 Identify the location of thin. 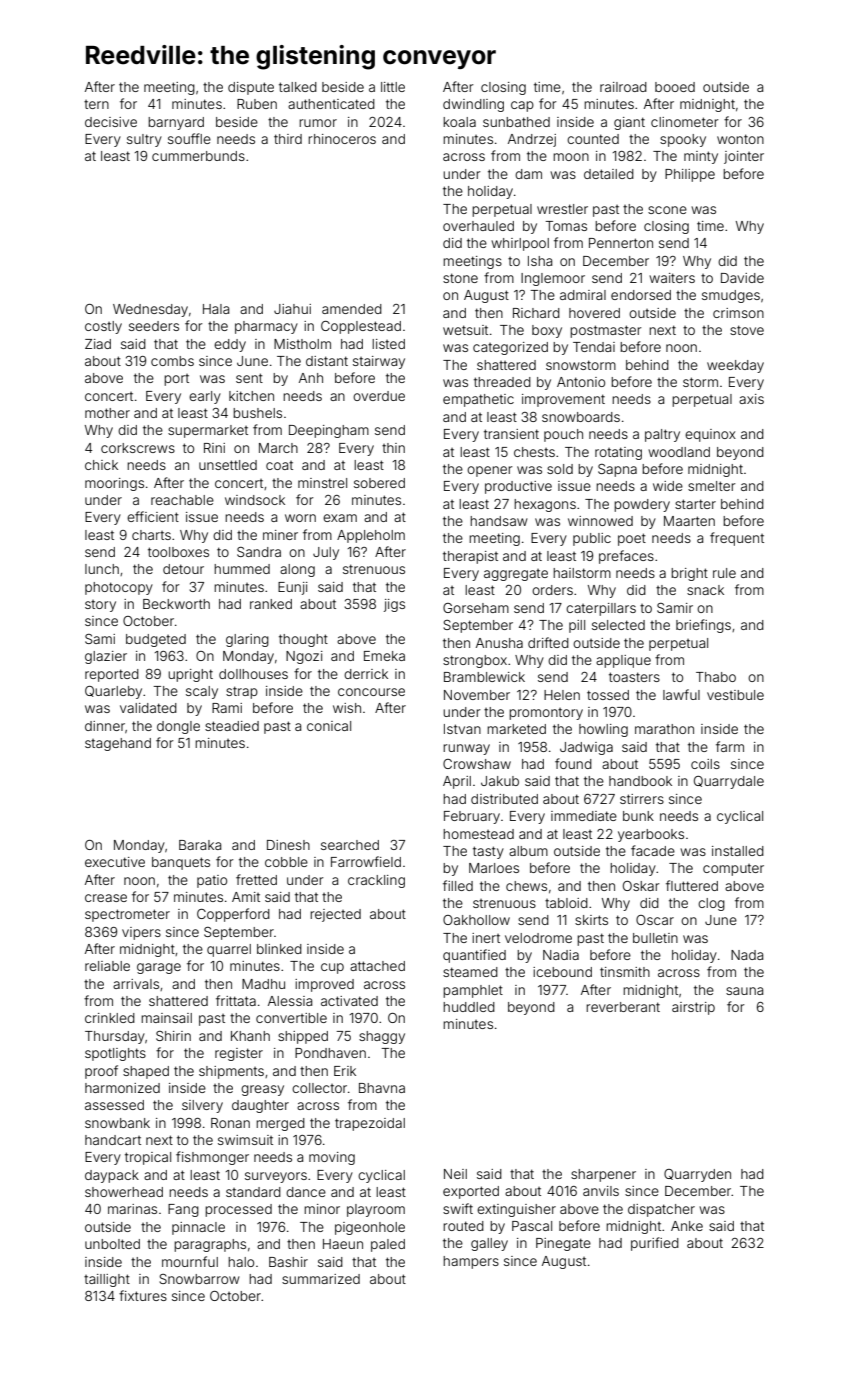
(393, 448).
